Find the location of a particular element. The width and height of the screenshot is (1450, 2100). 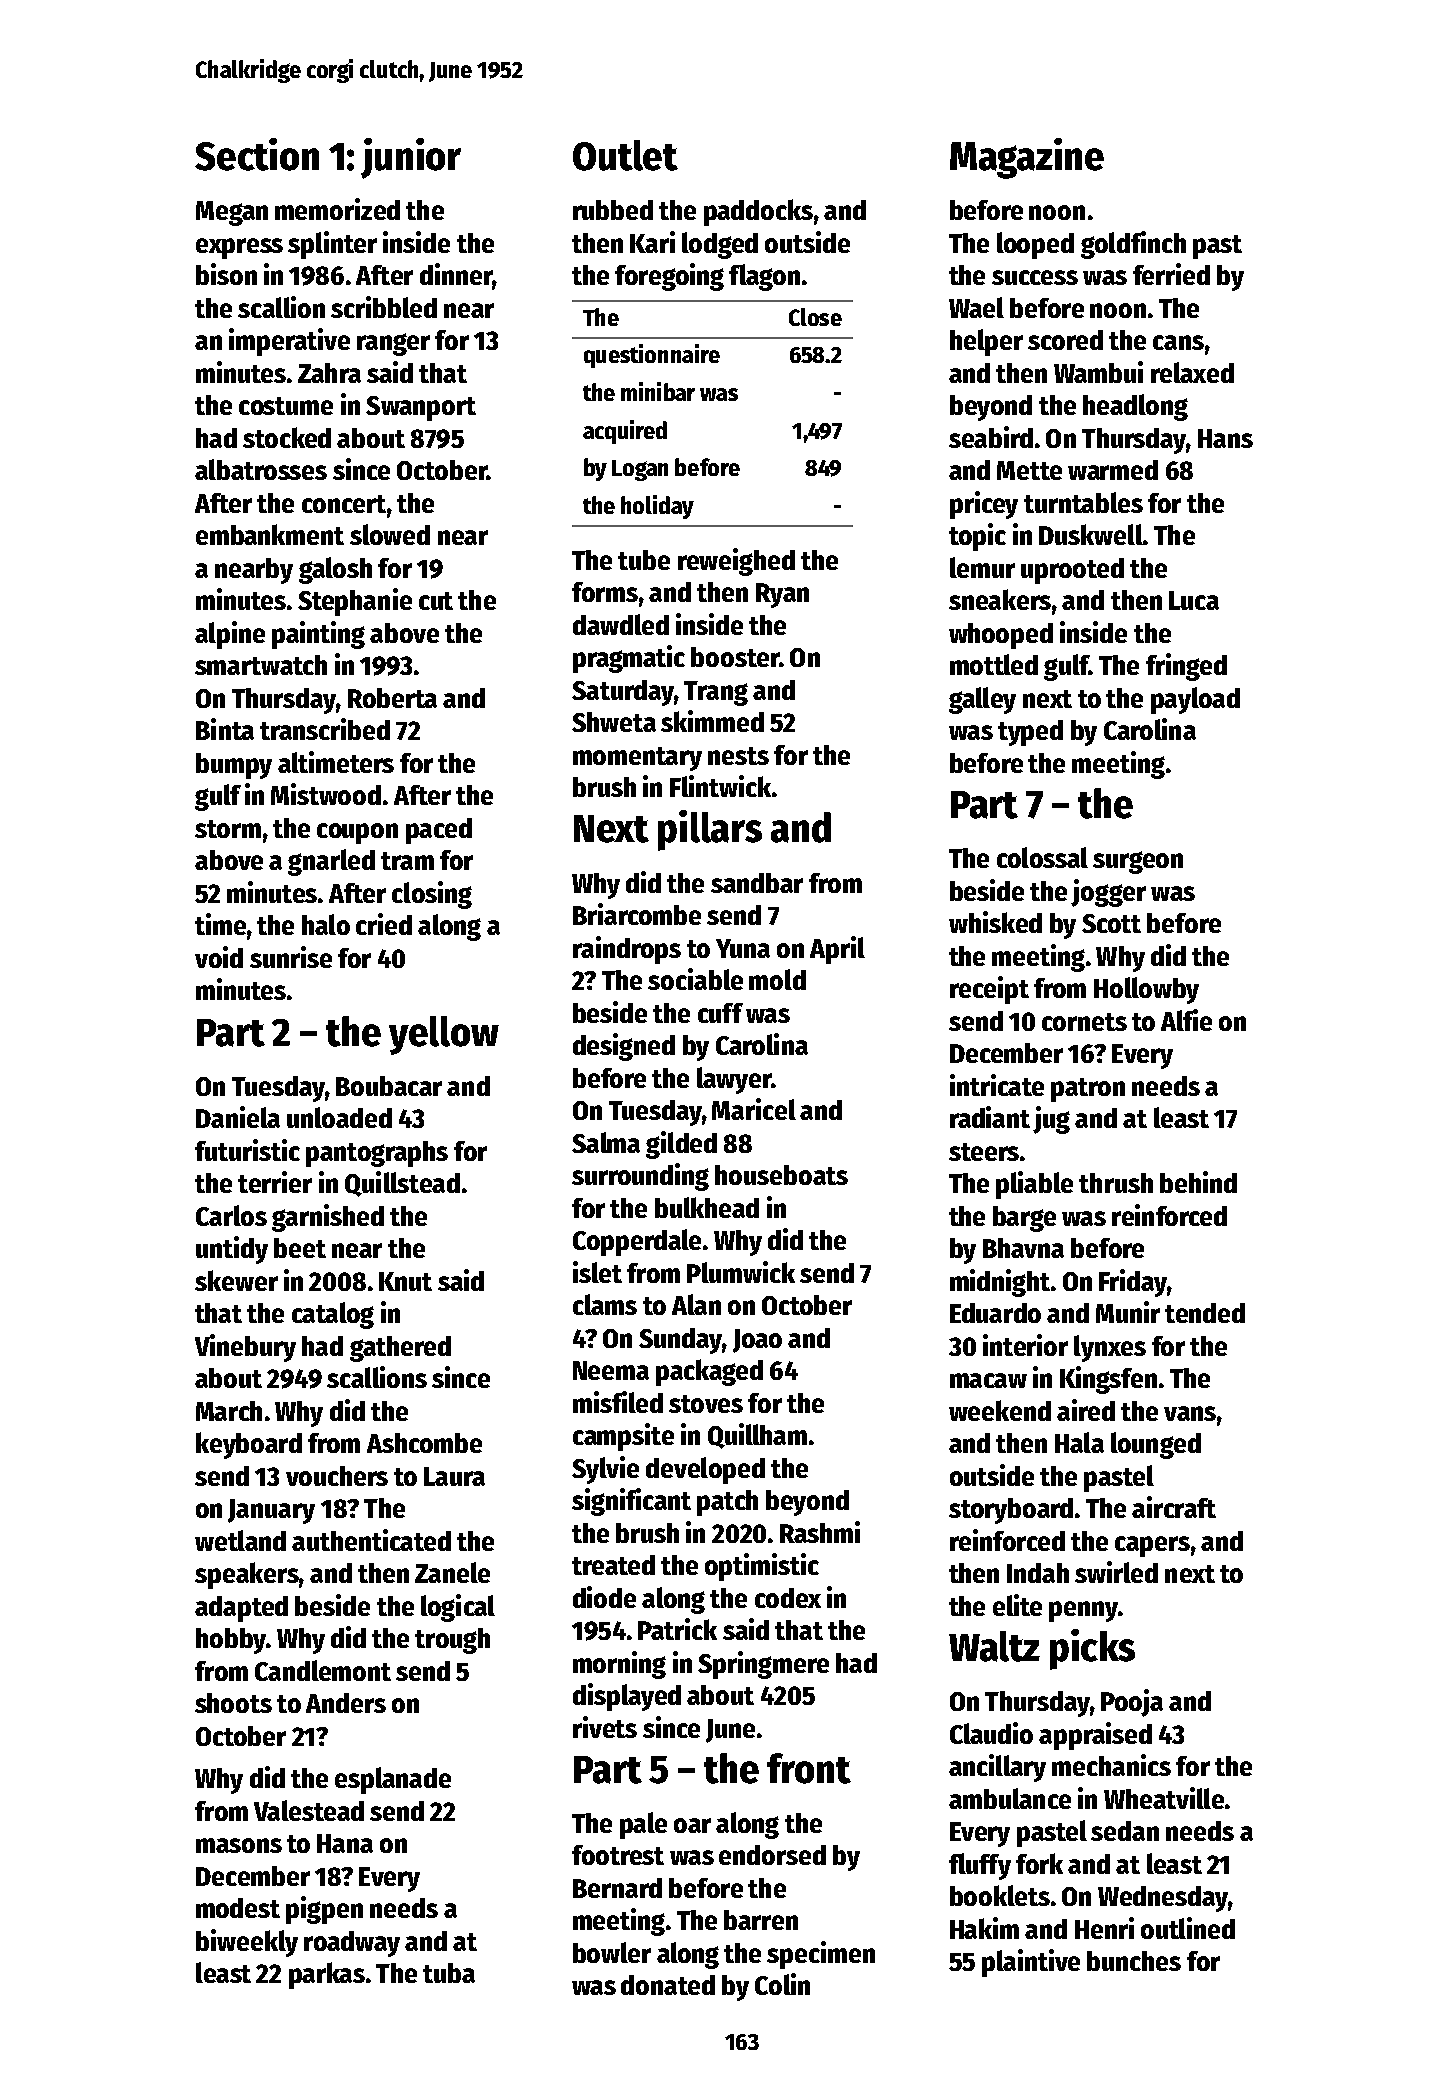

costume is located at coordinates (286, 406).
